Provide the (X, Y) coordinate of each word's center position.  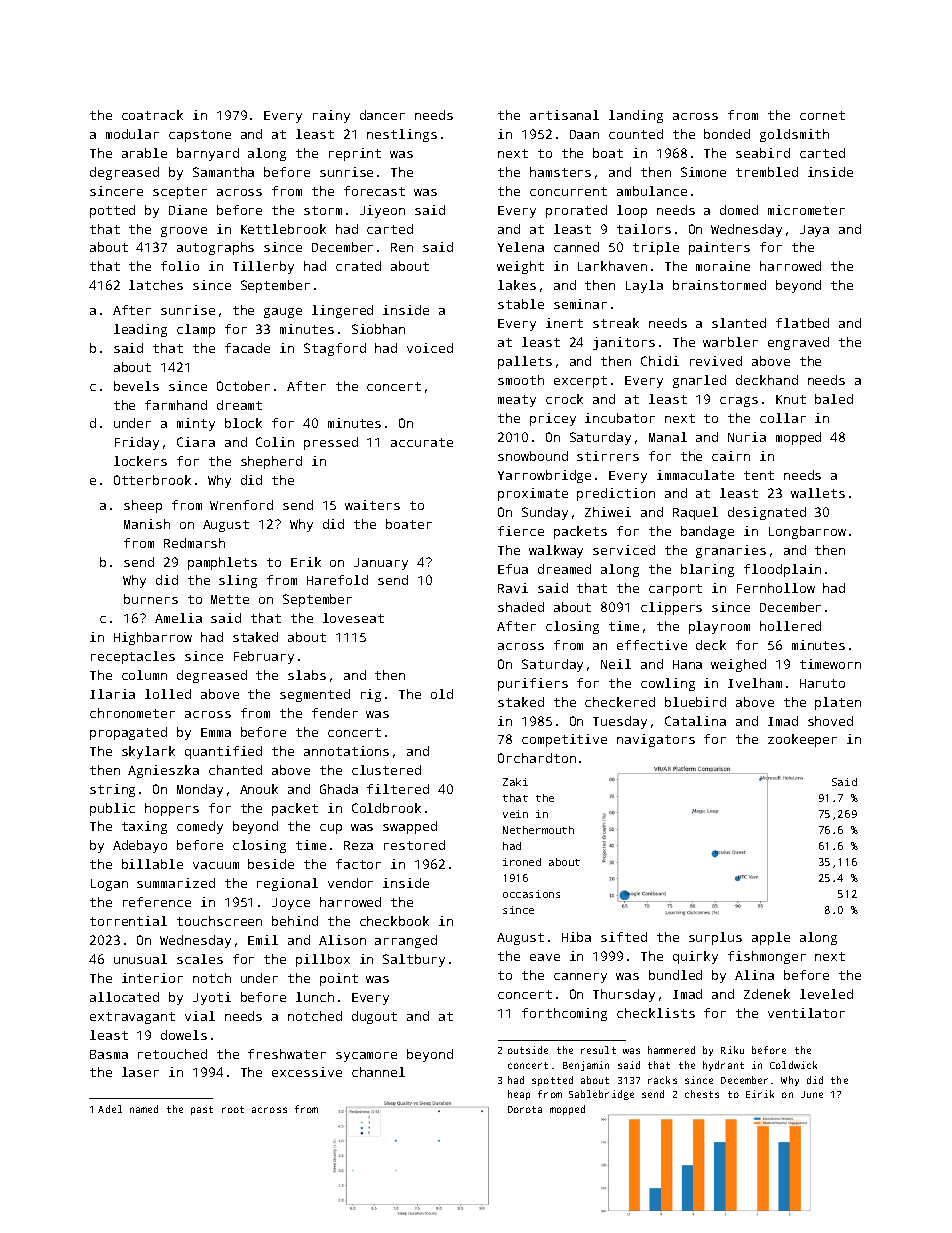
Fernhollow (776, 588)
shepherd (271, 462)
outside (528, 1050)
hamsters (560, 172)
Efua (513, 569)
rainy (331, 116)
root (233, 1109)
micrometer (806, 210)
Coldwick (793, 1065)
